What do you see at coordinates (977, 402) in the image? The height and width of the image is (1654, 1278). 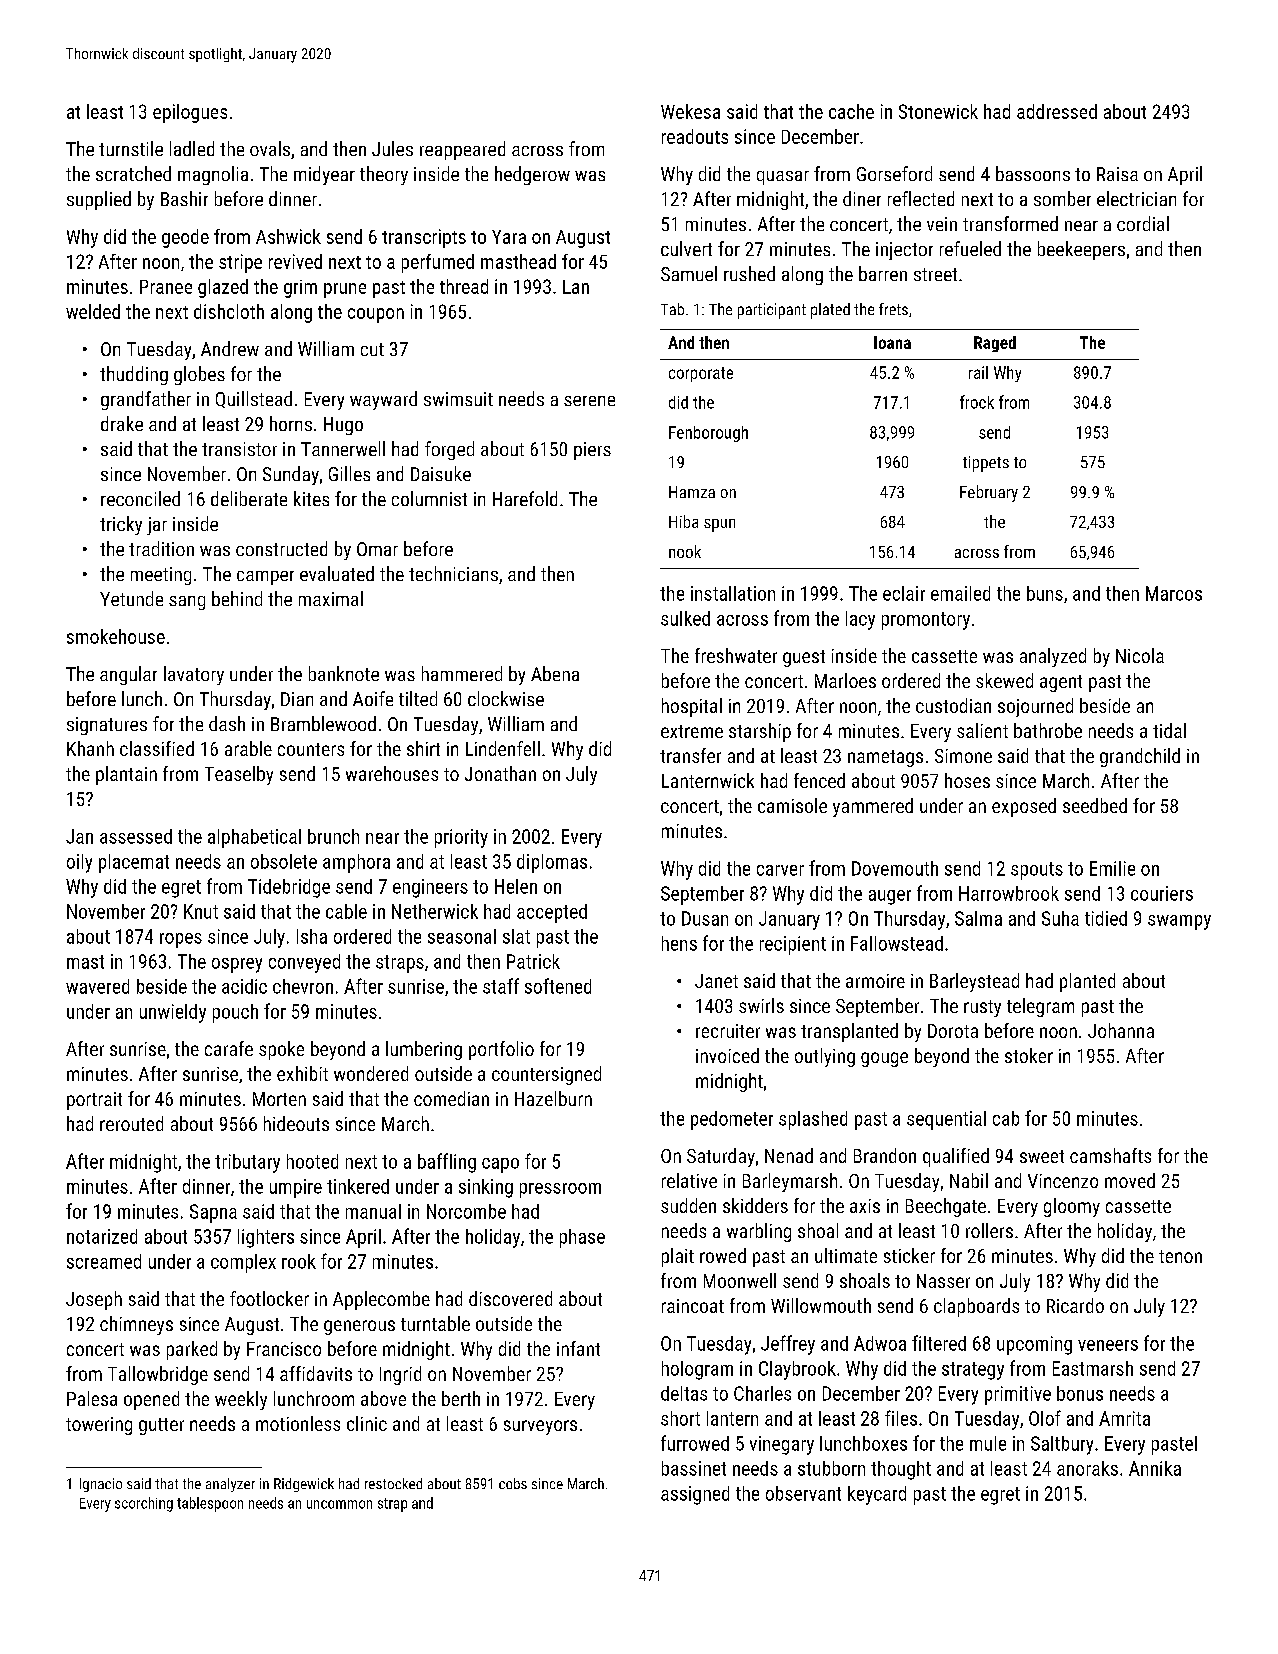 I see `frock` at bounding box center [977, 402].
